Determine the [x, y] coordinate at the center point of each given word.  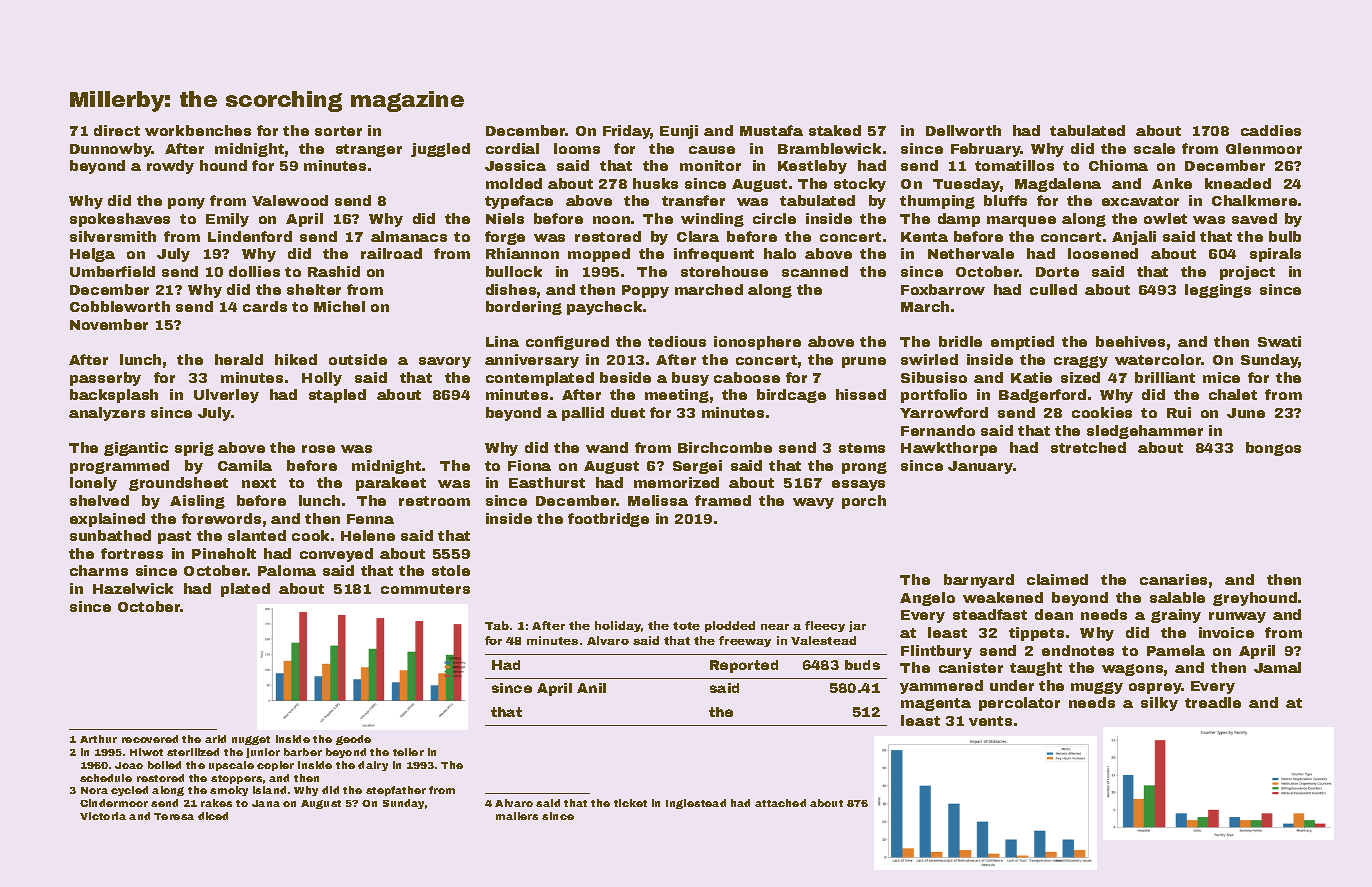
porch [864, 502]
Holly [322, 379]
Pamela [1176, 650]
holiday [618, 626]
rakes [216, 803]
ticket [630, 803]
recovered [150, 739]
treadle [1213, 702]
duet [628, 412]
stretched [1088, 447]
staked [835, 130]
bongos [1273, 449]
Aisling [197, 502]
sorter [338, 131]
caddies [1271, 130]
